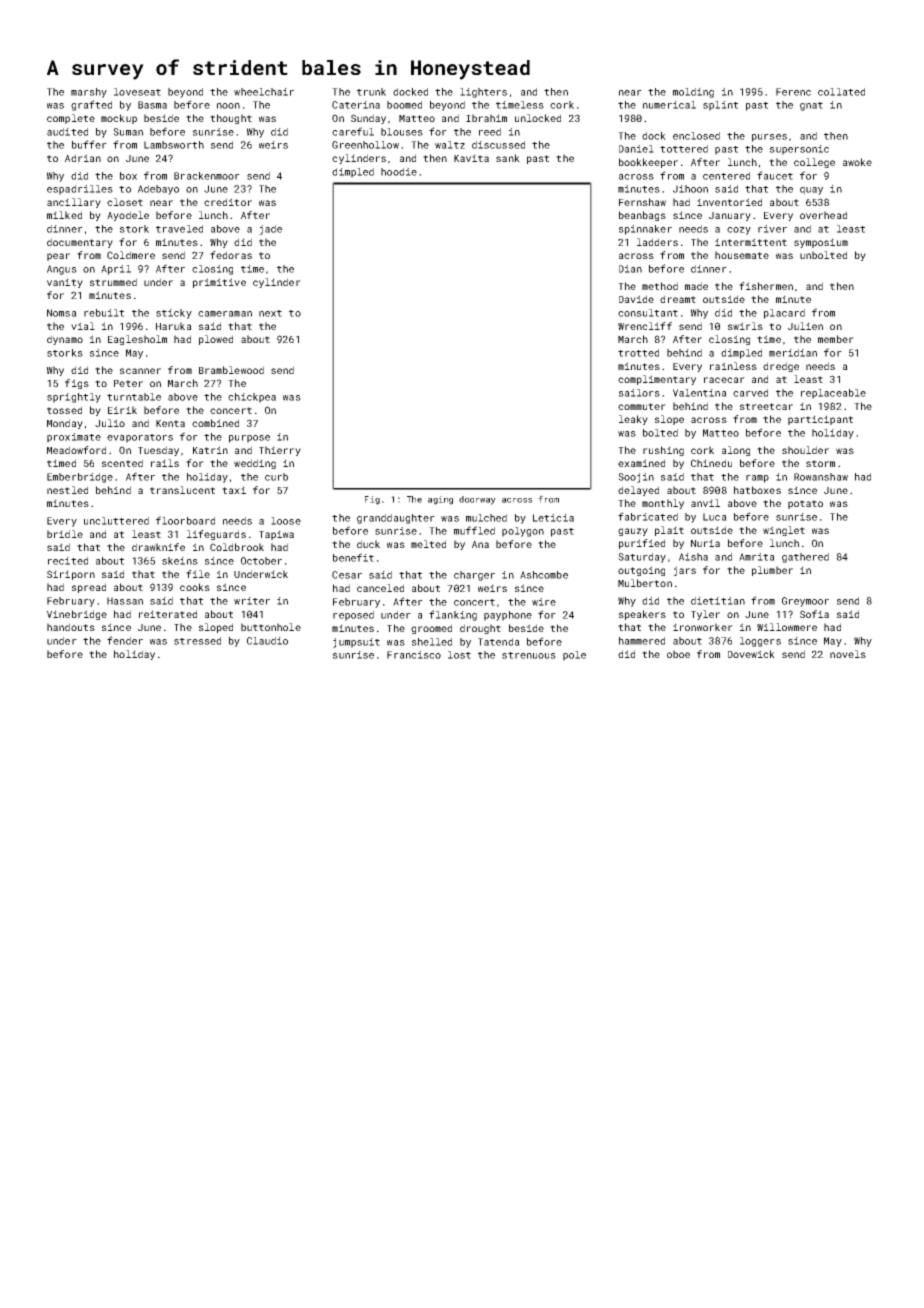 The width and height of the screenshot is (924, 1308). What do you see at coordinates (811, 106) in the screenshot?
I see `gnat` at bounding box center [811, 106].
